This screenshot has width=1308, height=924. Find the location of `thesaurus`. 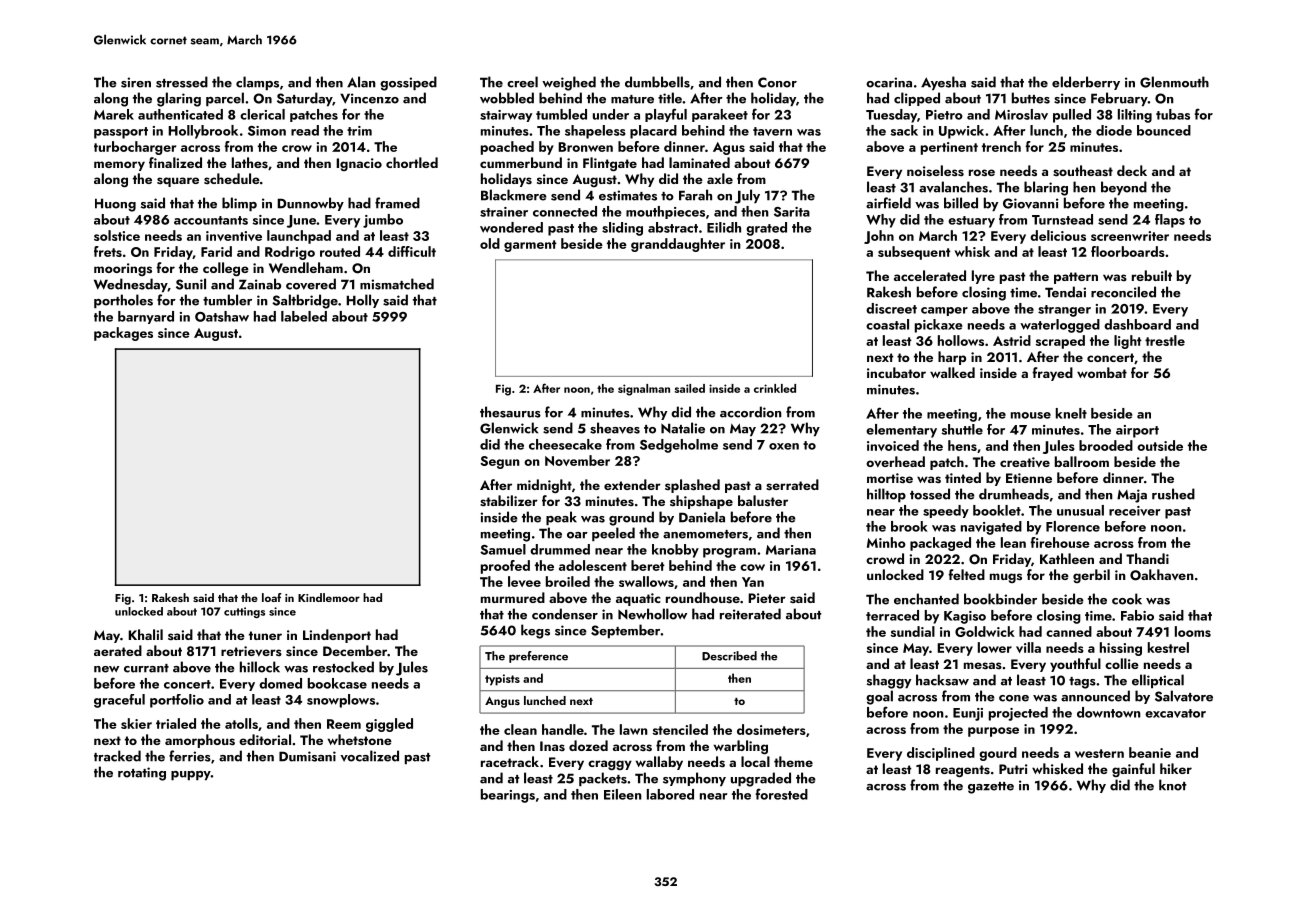

thesaurus is located at coordinates (510, 412).
